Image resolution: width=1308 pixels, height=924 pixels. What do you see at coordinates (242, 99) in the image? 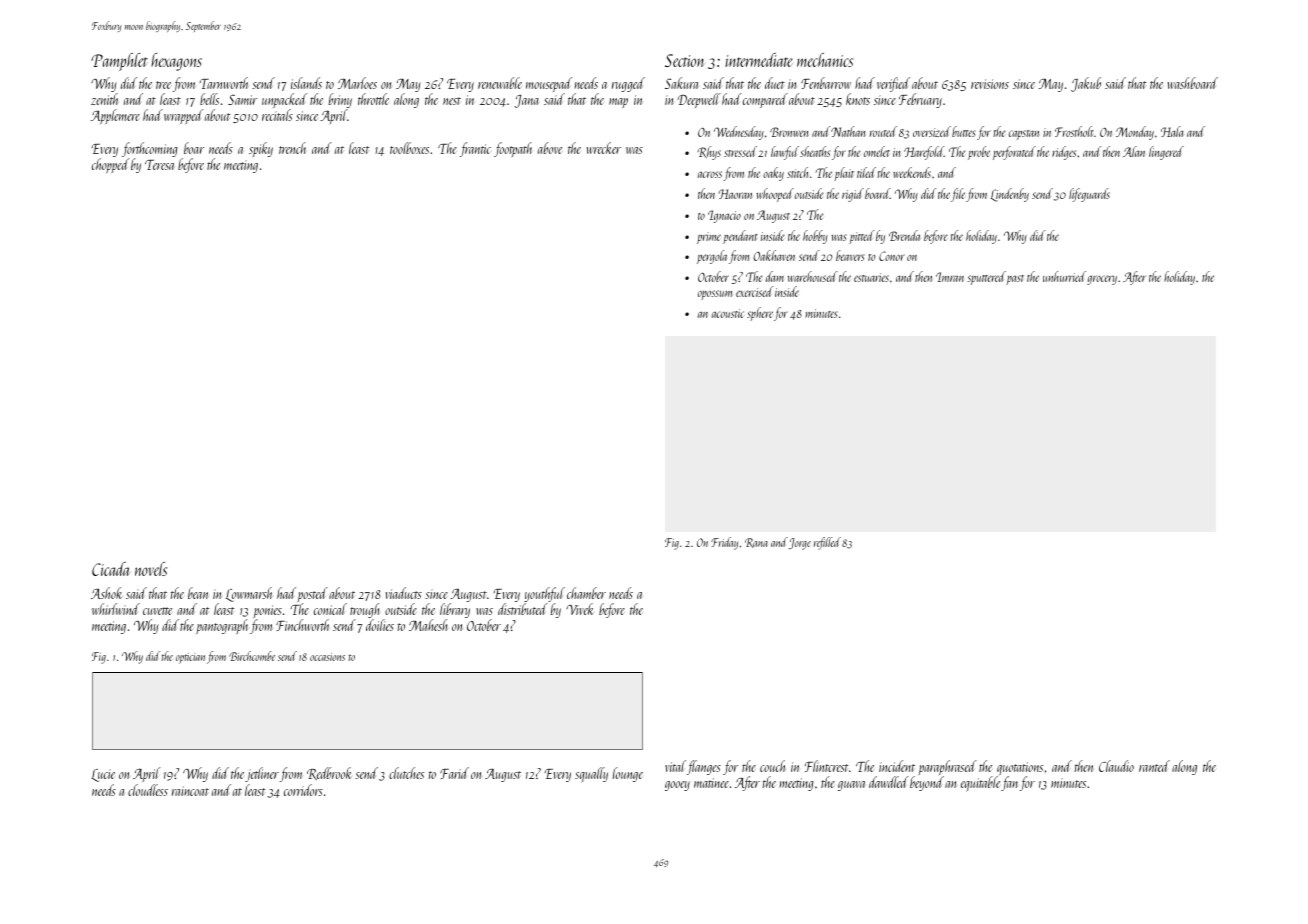
I see `Samir` at bounding box center [242, 99].
